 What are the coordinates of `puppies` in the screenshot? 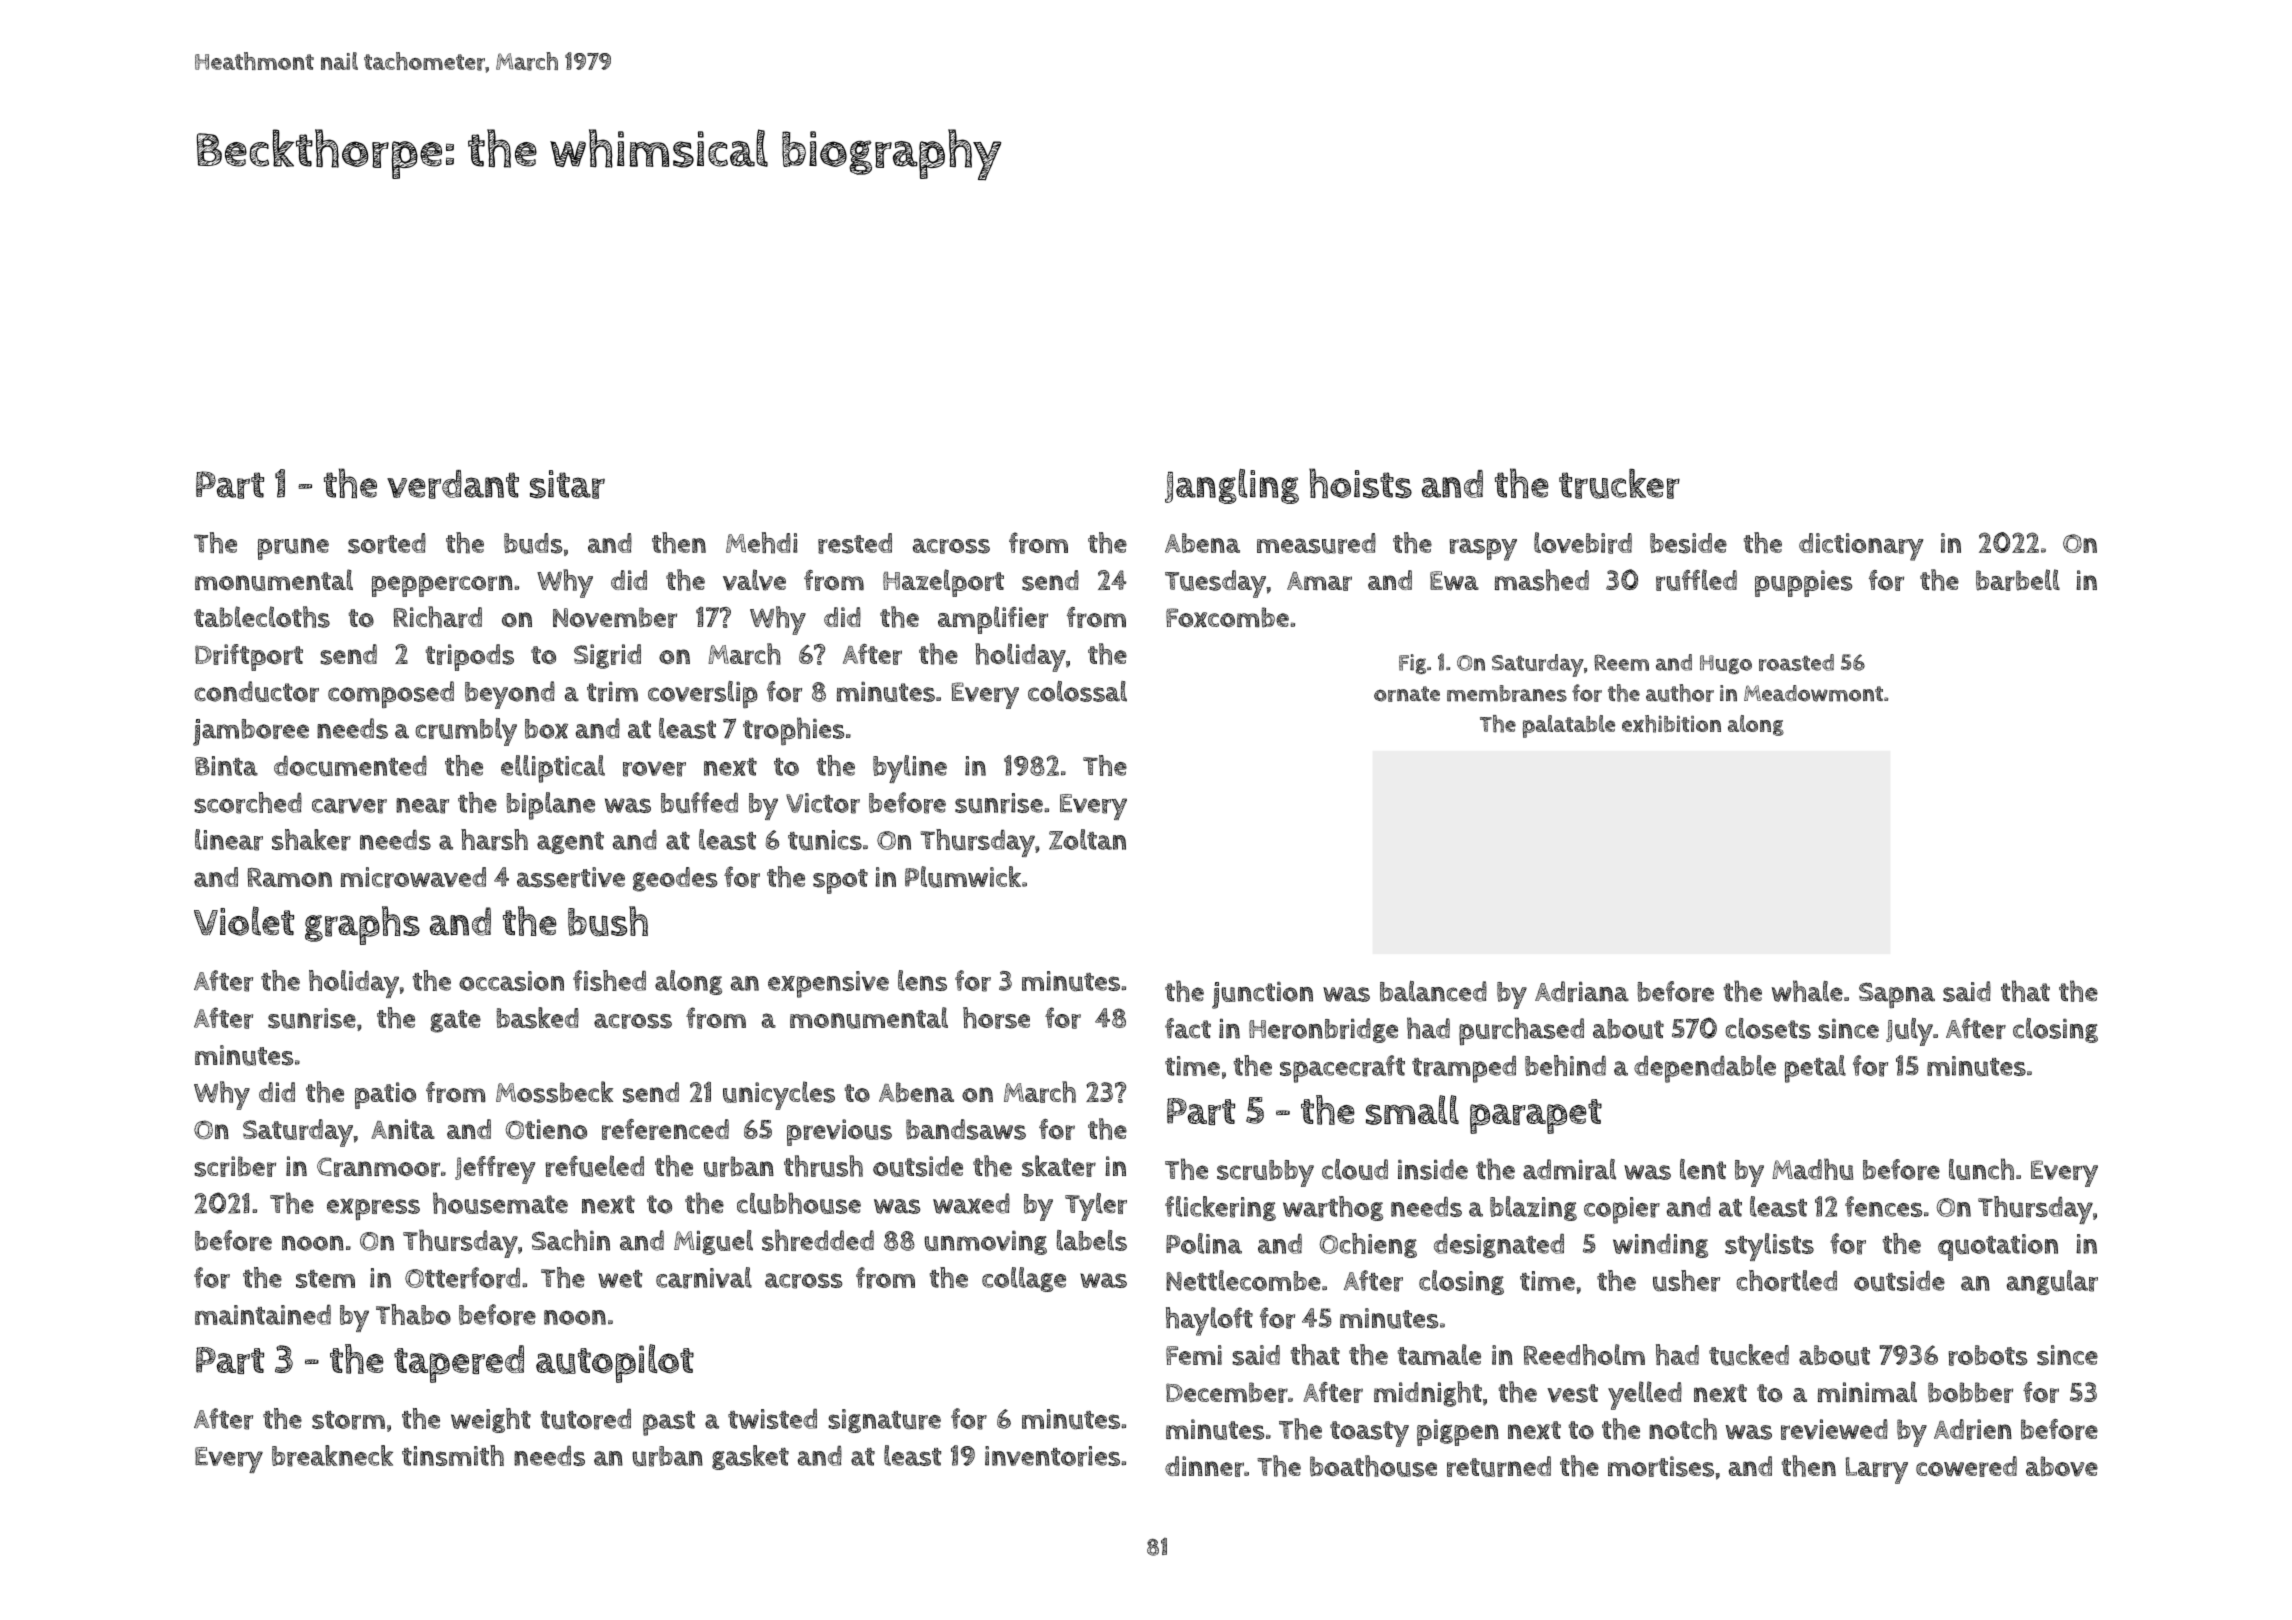 It's located at (1804, 583).
